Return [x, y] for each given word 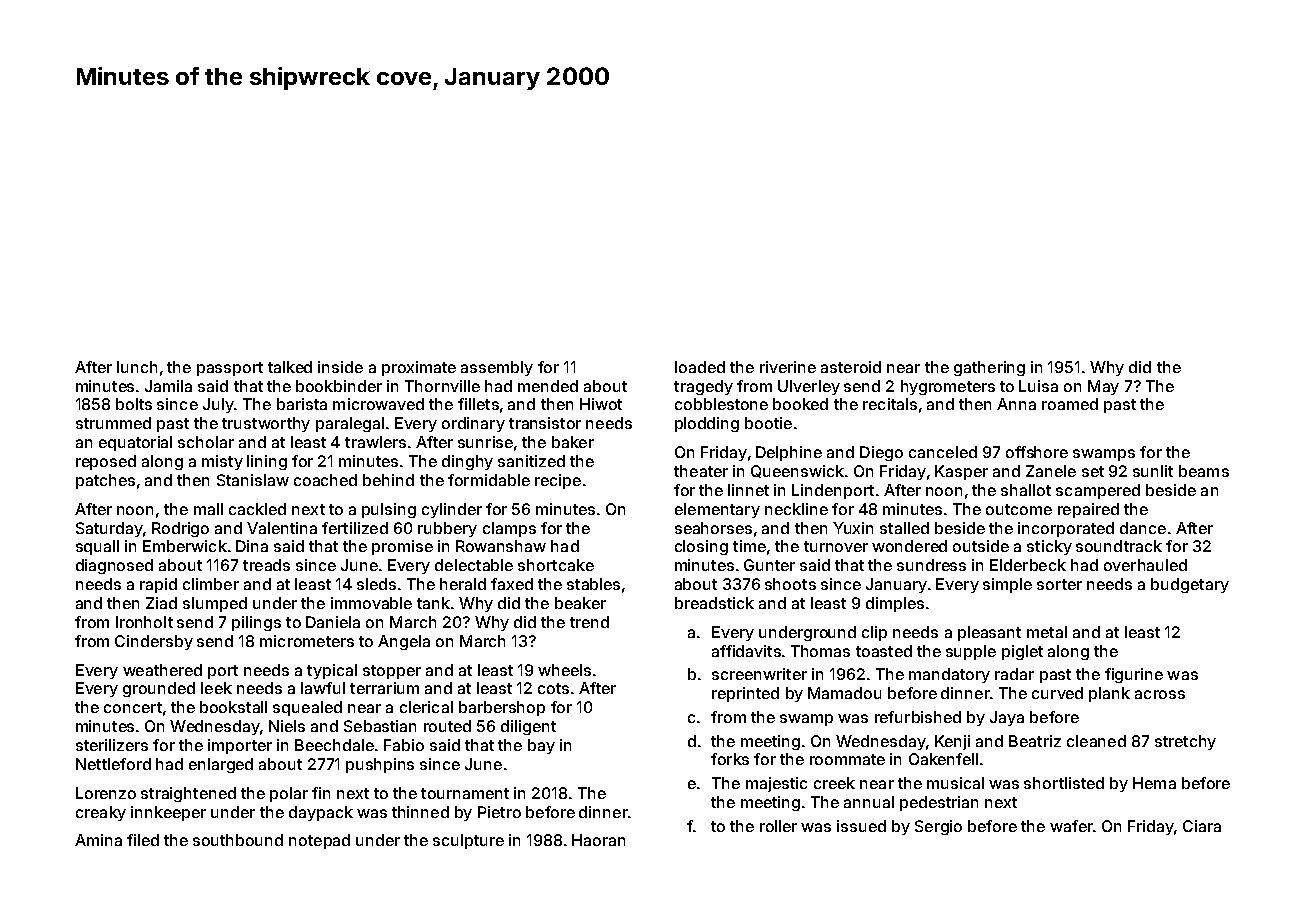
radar [1014, 674]
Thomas [820, 651]
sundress [931, 565]
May [1103, 387]
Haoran [598, 840]
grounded [159, 689]
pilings [256, 623]
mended [548, 386]
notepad [319, 841]
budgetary [1190, 585]
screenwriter [759, 674]
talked [290, 367]
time [749, 546]
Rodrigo [180, 529]
